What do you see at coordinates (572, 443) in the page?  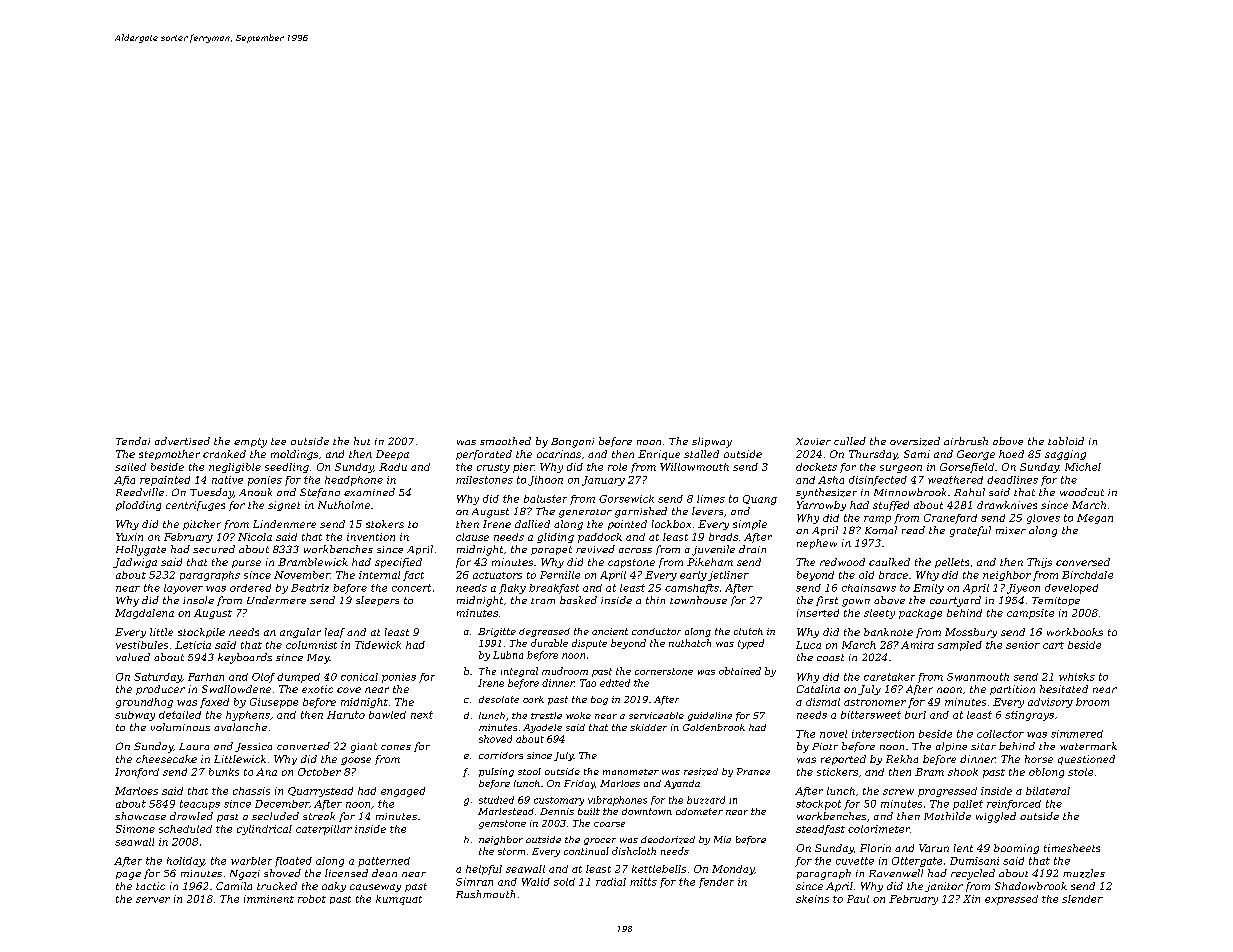 I see `Bongani` at bounding box center [572, 443].
